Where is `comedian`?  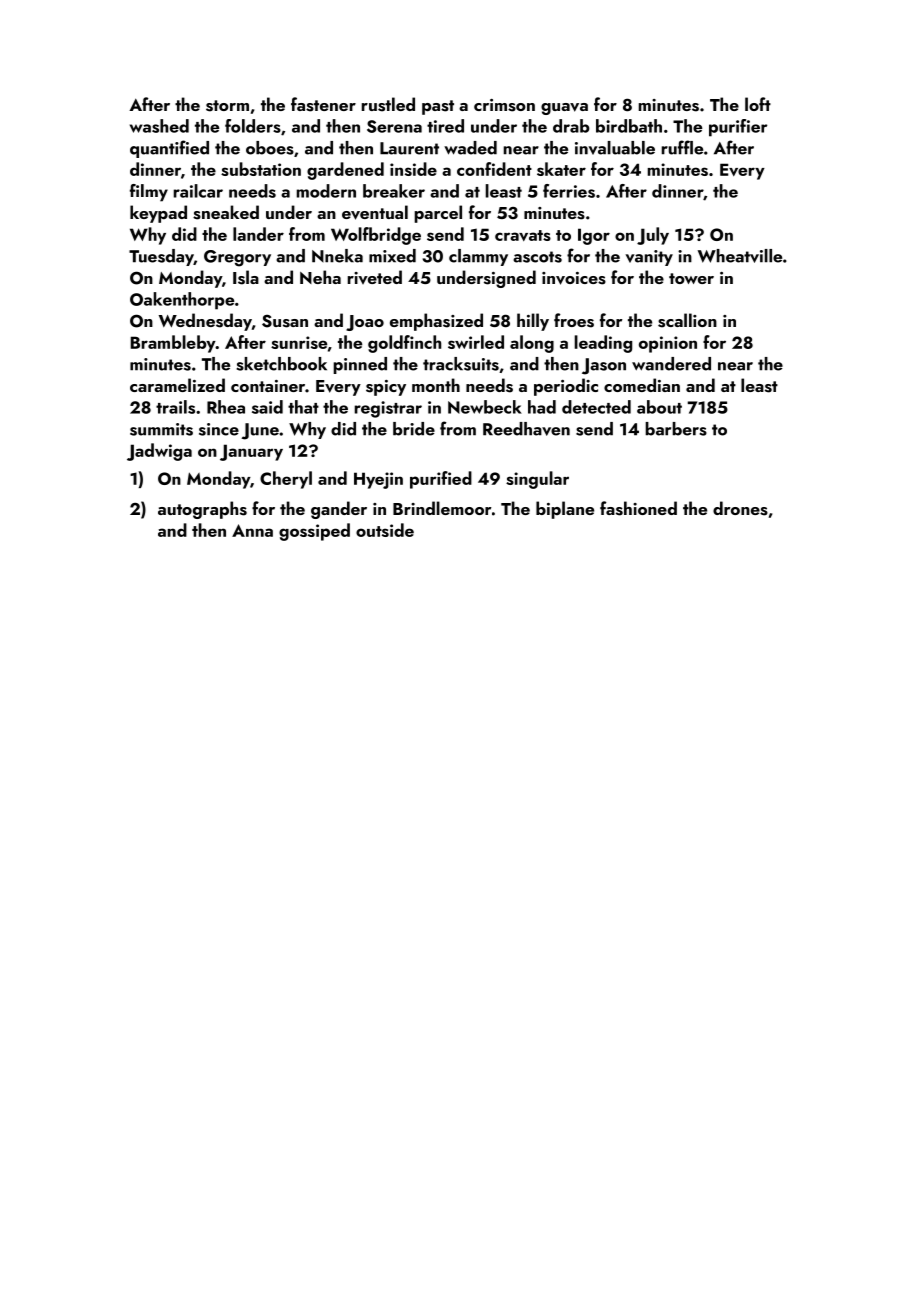 comedian is located at coordinates (642, 385).
